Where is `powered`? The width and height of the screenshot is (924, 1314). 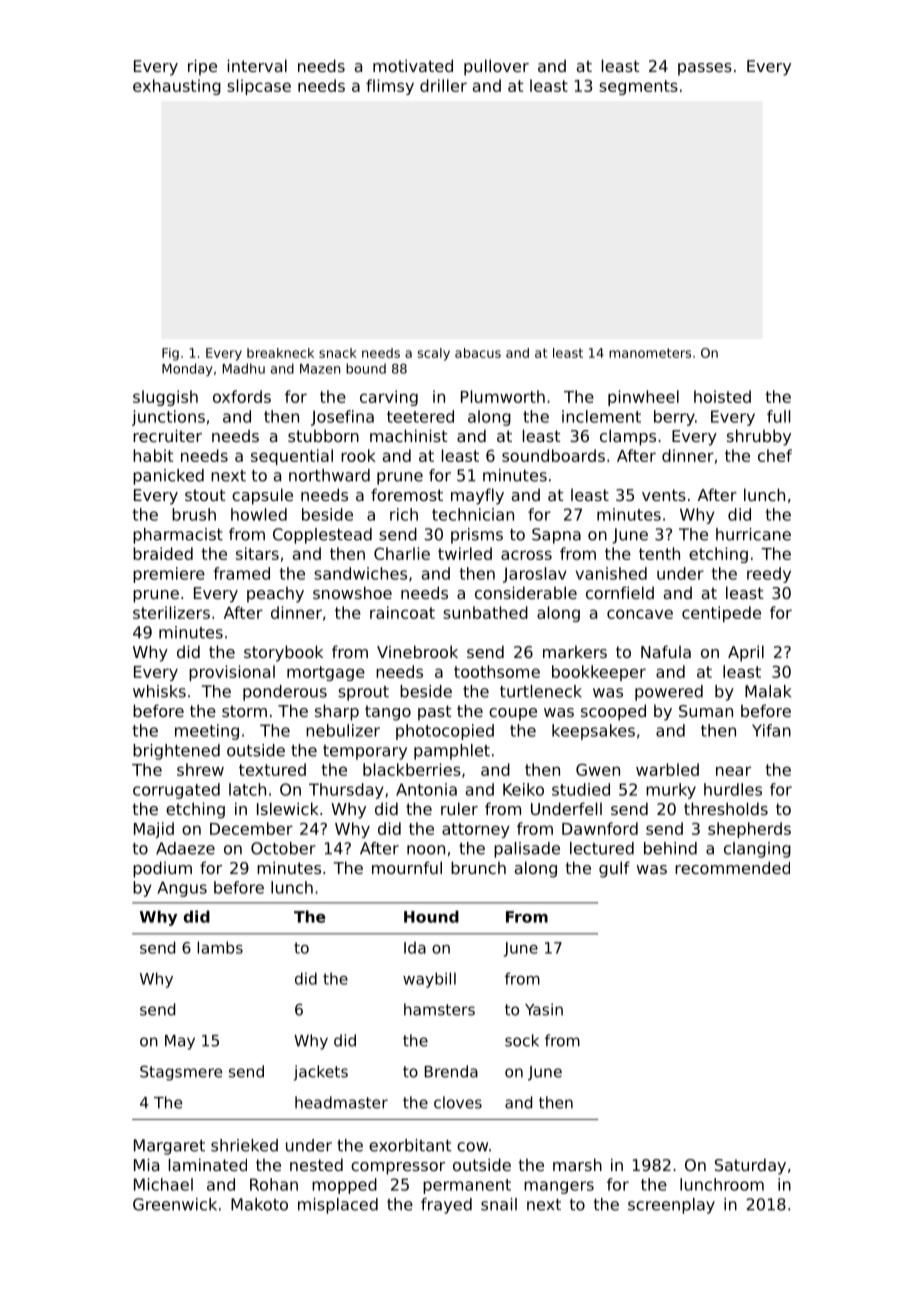 powered is located at coordinates (669, 693).
